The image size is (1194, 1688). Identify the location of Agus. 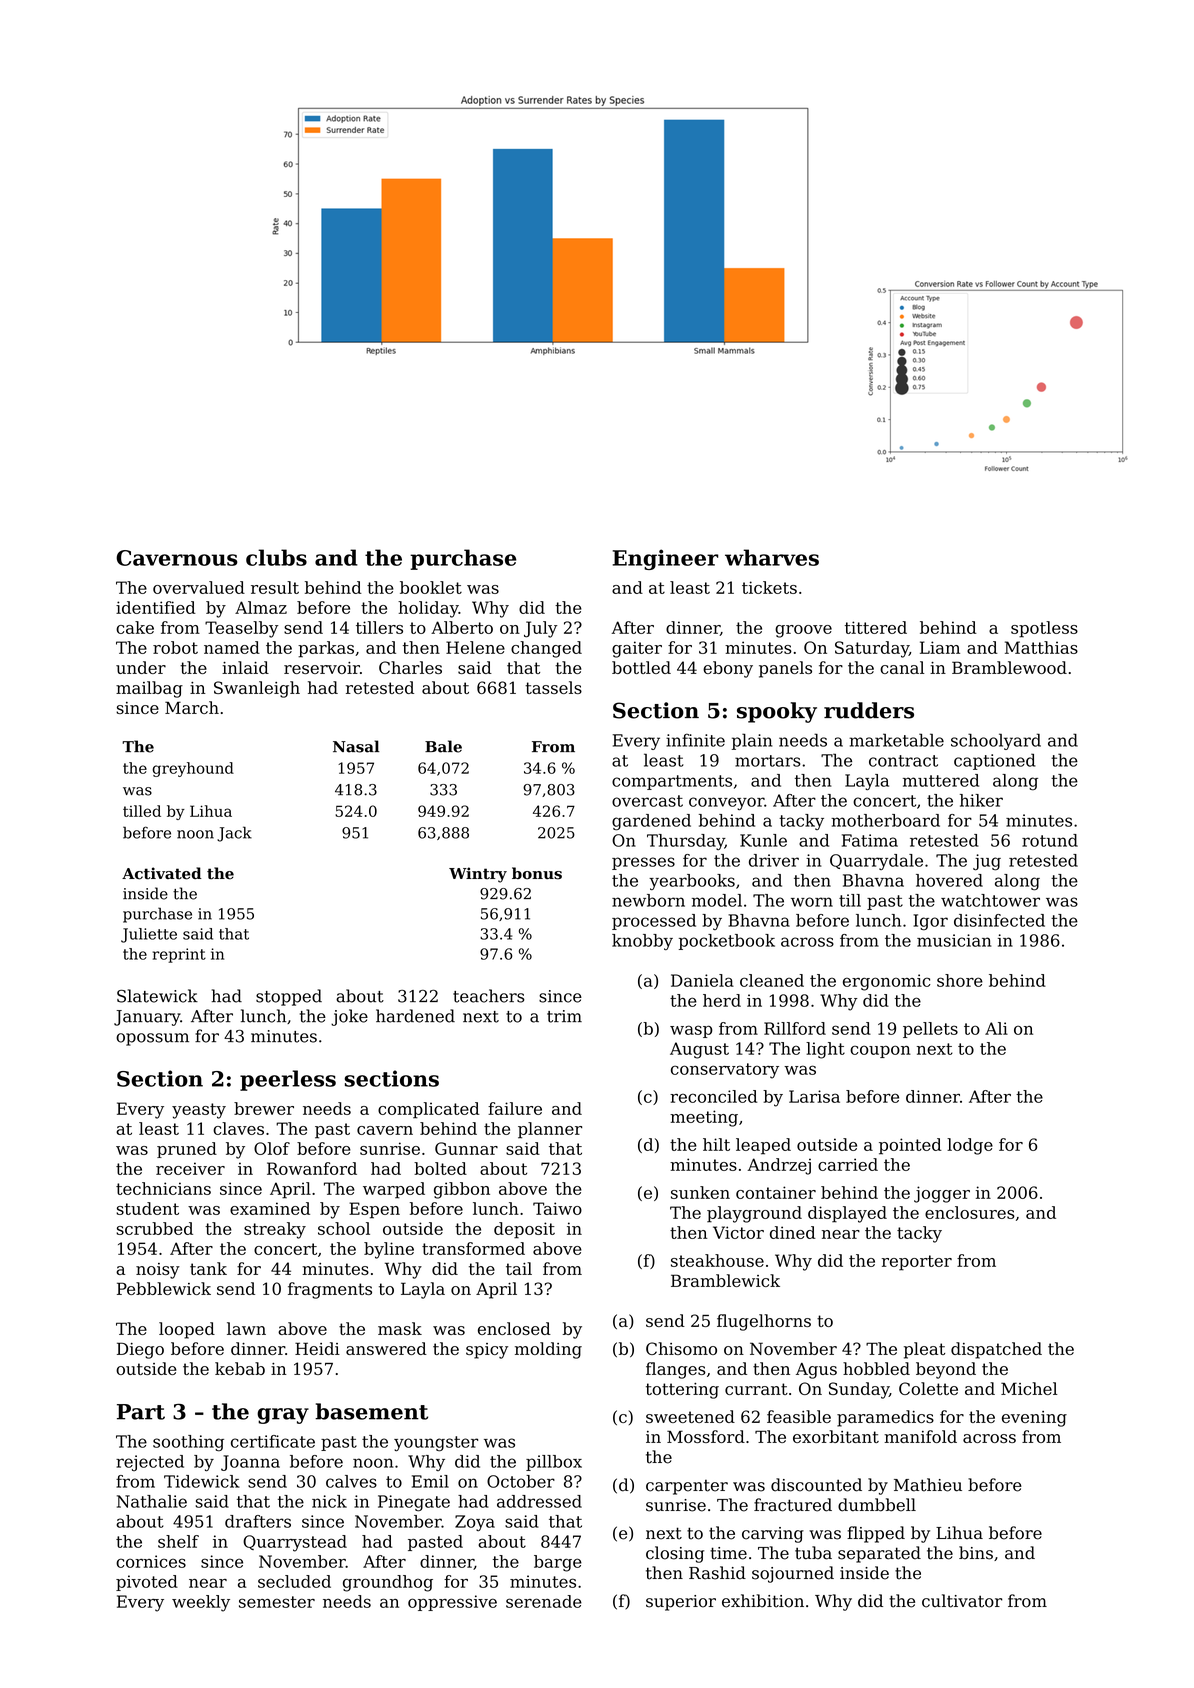
(816, 1371).
